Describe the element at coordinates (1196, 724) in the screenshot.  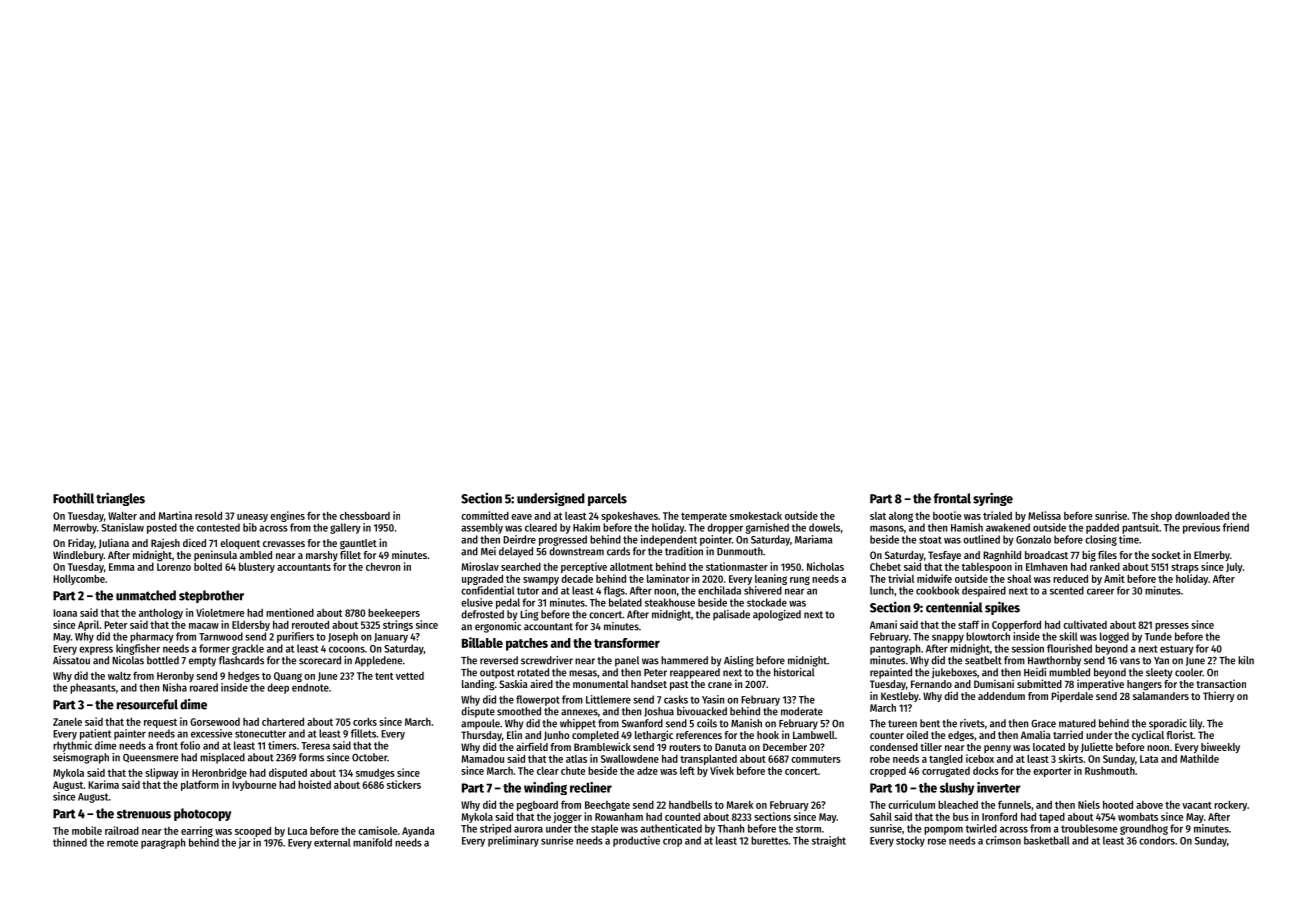
I see `lily` at that location.
